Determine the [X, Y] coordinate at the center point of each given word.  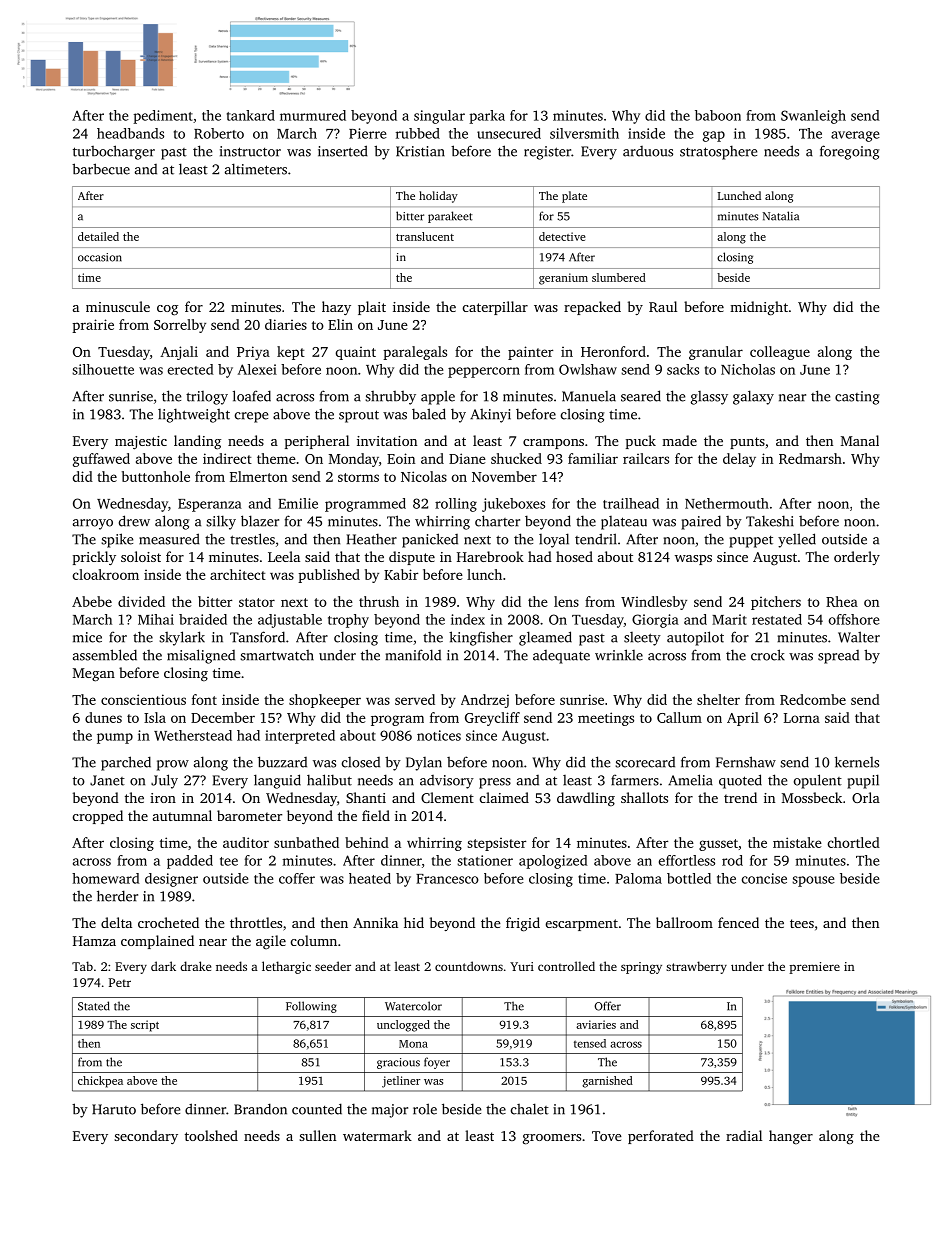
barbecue [101, 169]
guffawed [101, 460]
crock [768, 655]
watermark [377, 1135]
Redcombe [813, 699]
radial [744, 1135]
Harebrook [490, 556]
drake [195, 966]
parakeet [450, 217]
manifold [413, 655]
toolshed [211, 1135]
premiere [814, 968]
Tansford [257, 637]
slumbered [619, 277]
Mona [413, 1044]
